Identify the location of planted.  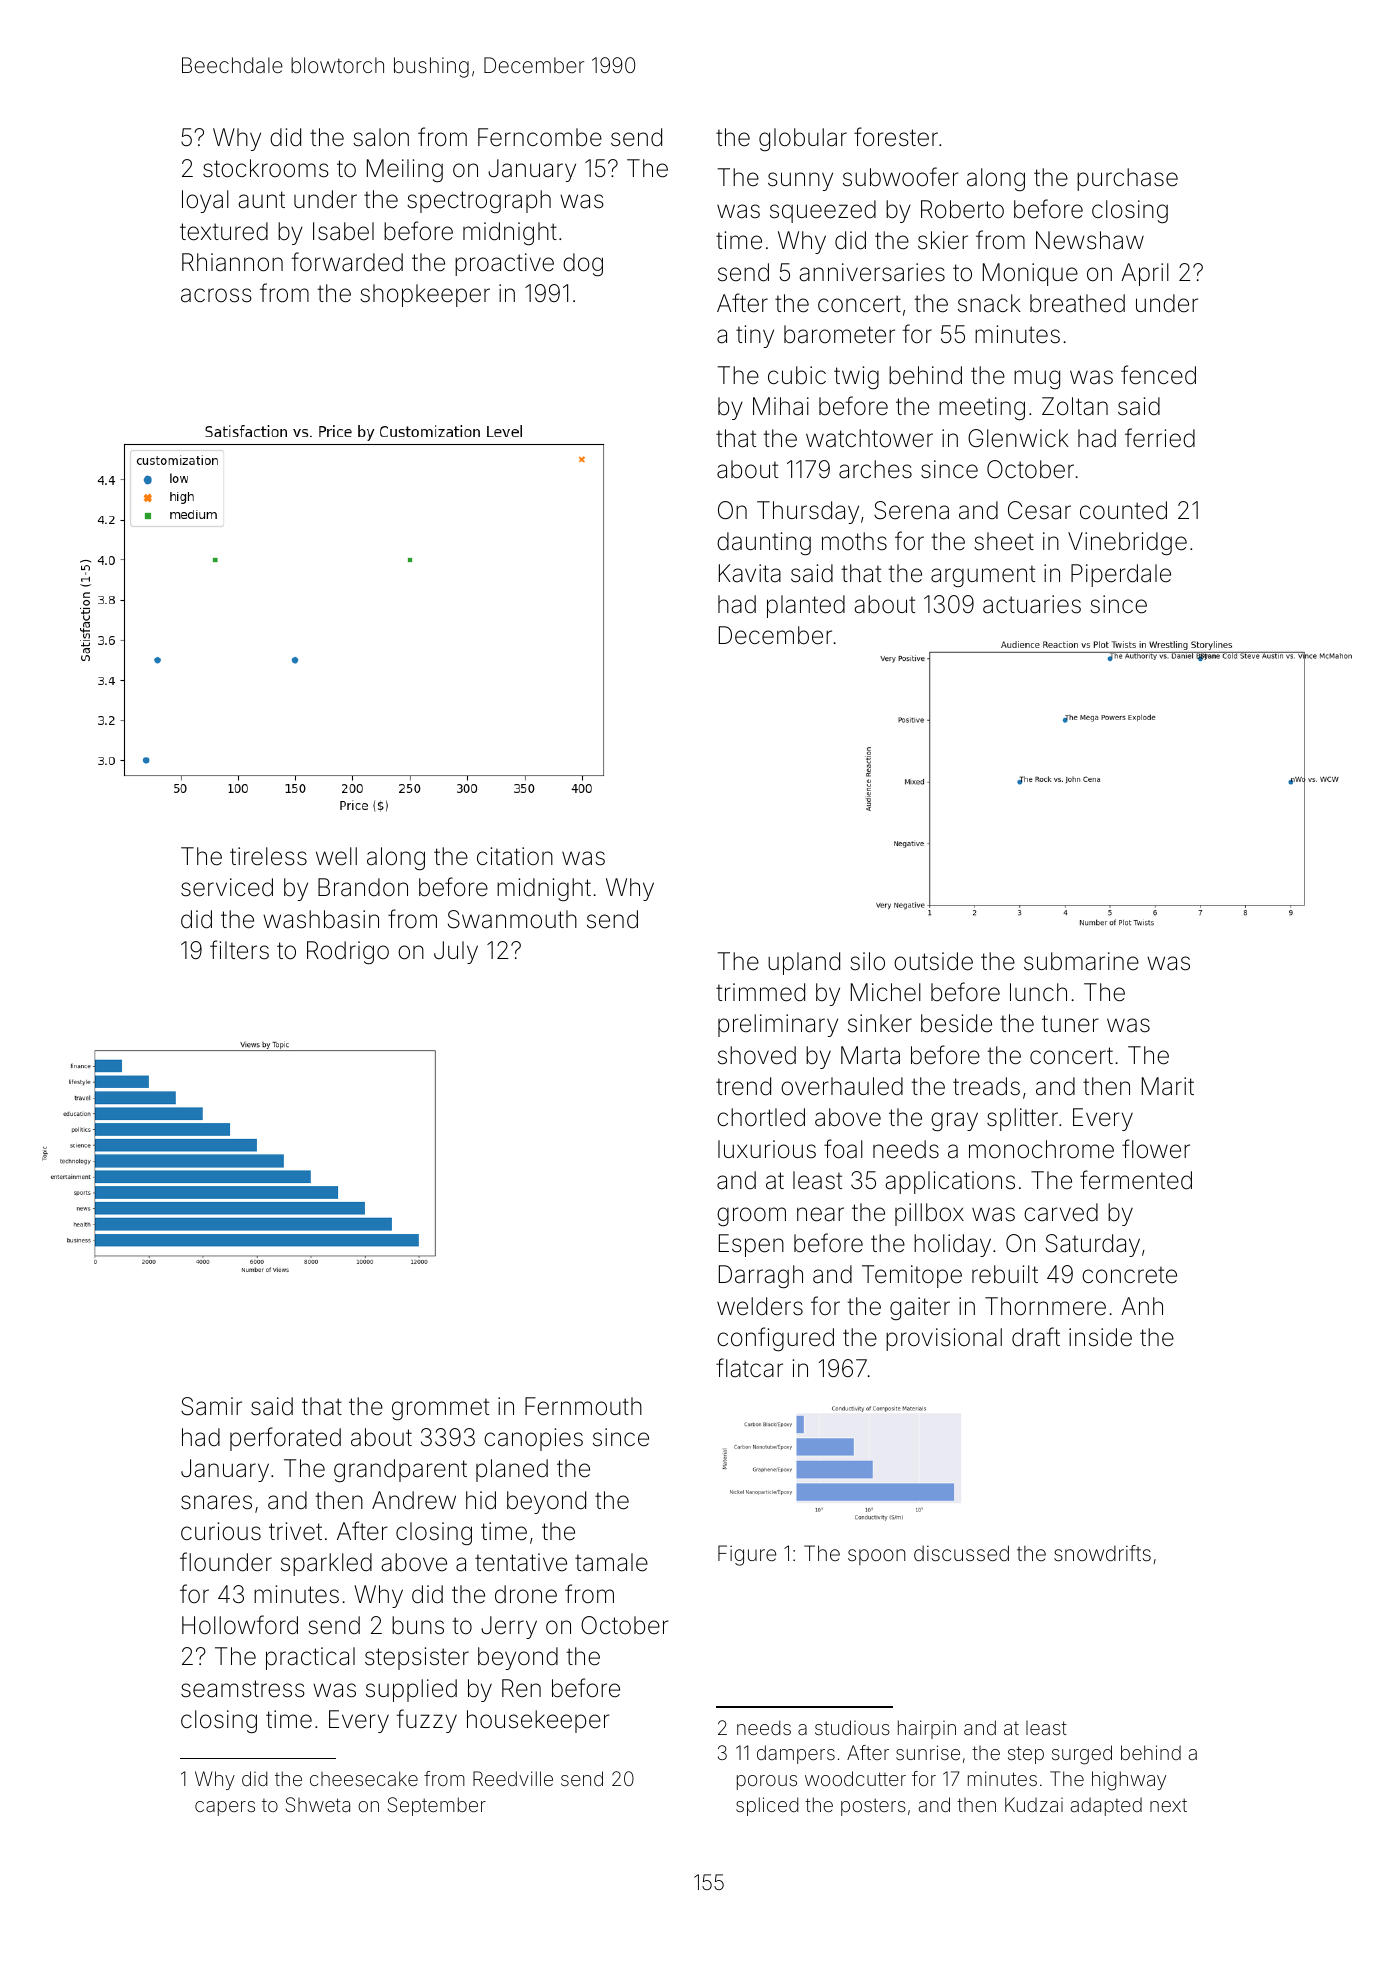
(806, 606).
